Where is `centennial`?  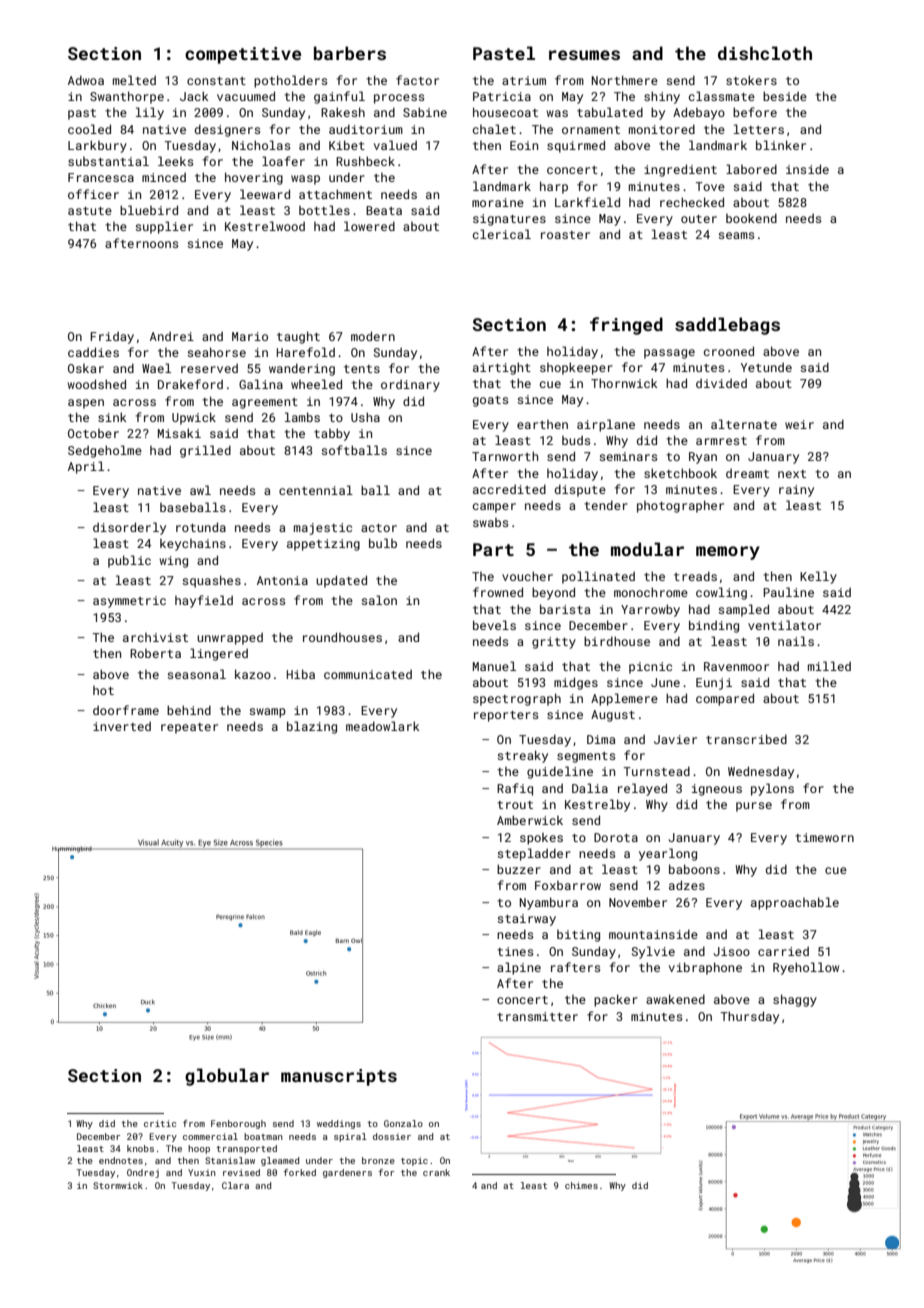
centennial is located at coordinates (316, 490).
